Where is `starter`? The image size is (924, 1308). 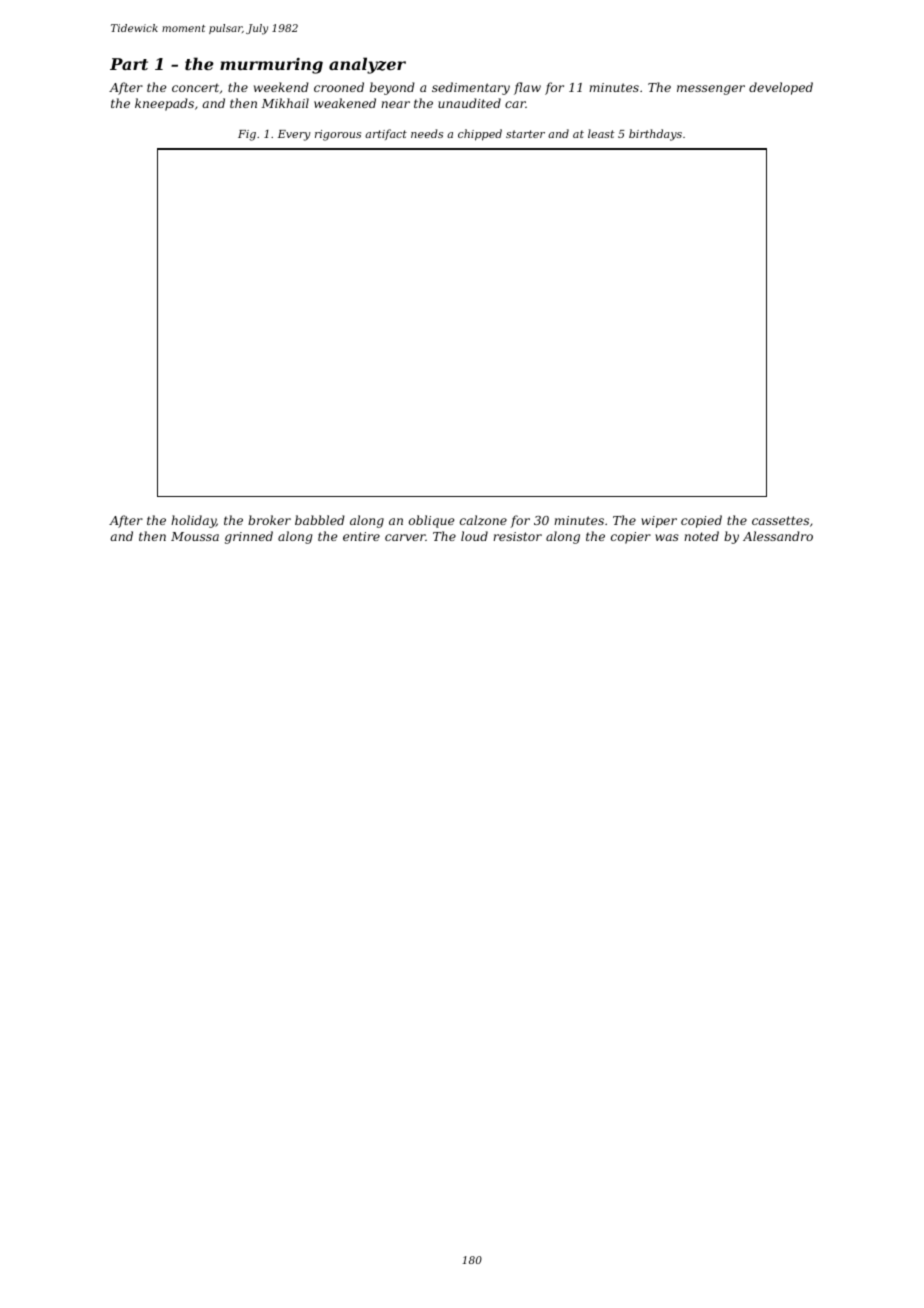 starter is located at coordinates (525, 134).
